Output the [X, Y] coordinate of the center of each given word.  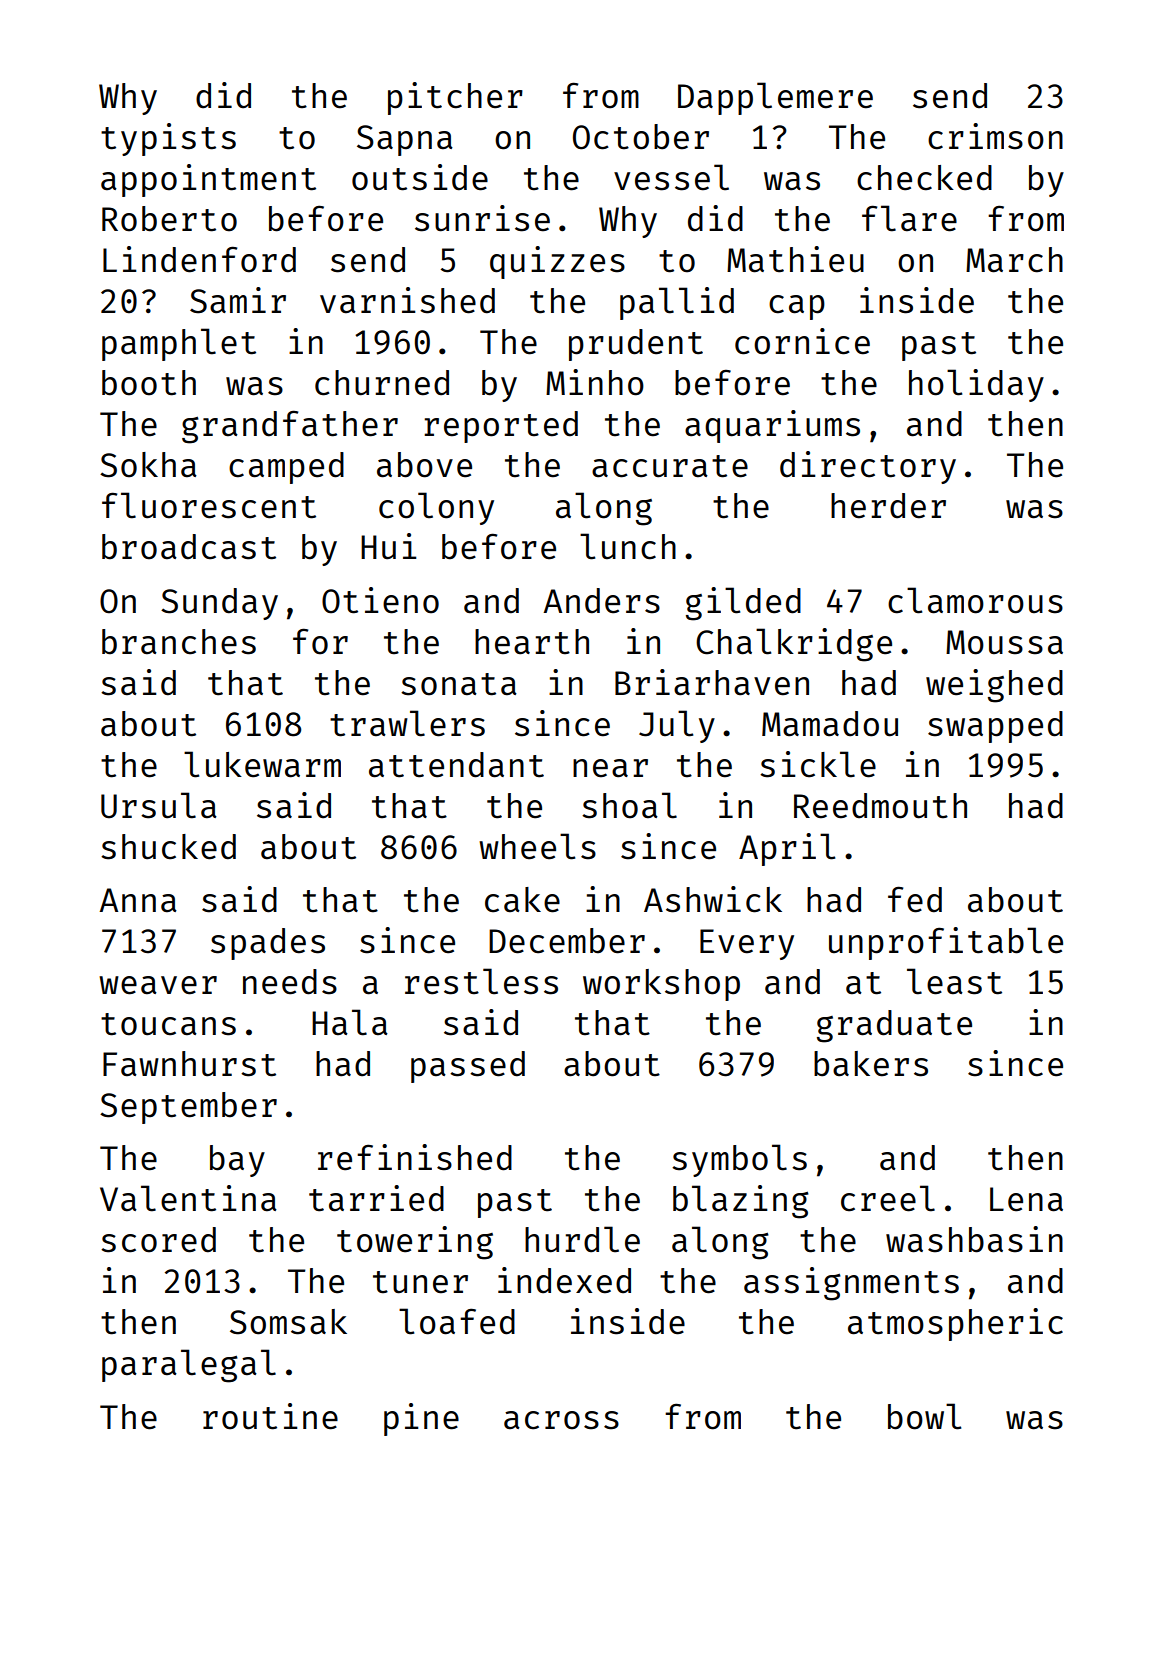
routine [270, 1416]
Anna [138, 900]
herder [888, 506]
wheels [537, 846]
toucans [168, 1024]
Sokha [148, 465]
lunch [628, 546]
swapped [995, 727]
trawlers [407, 723]
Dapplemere [775, 98]
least [954, 981]
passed [468, 1067]
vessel [671, 177]
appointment [208, 180]
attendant [456, 765]
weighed [994, 686]
